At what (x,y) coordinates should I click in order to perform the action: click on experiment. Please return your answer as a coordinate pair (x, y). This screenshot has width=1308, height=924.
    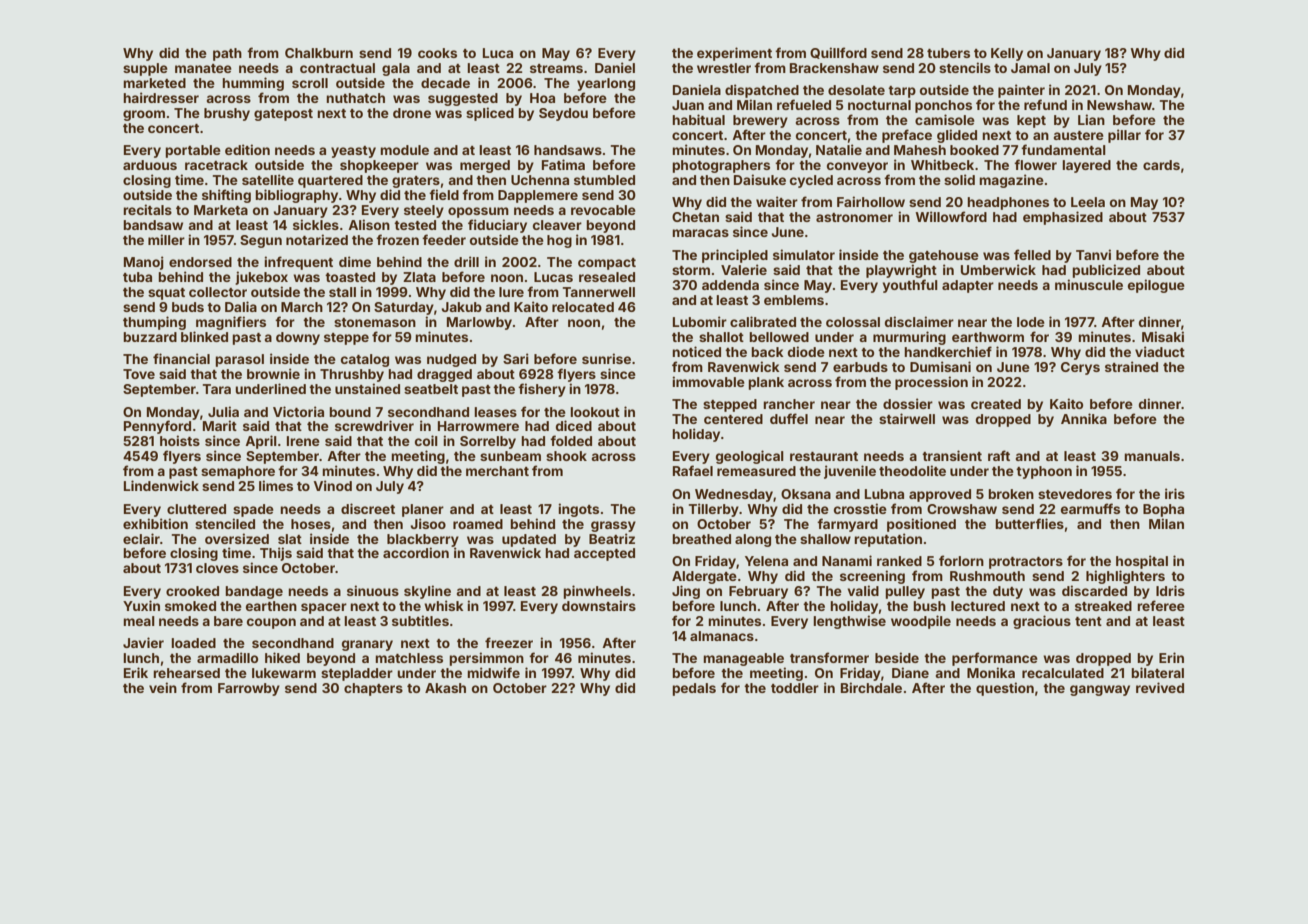
    Looking at the image, I should click on (734, 54).
